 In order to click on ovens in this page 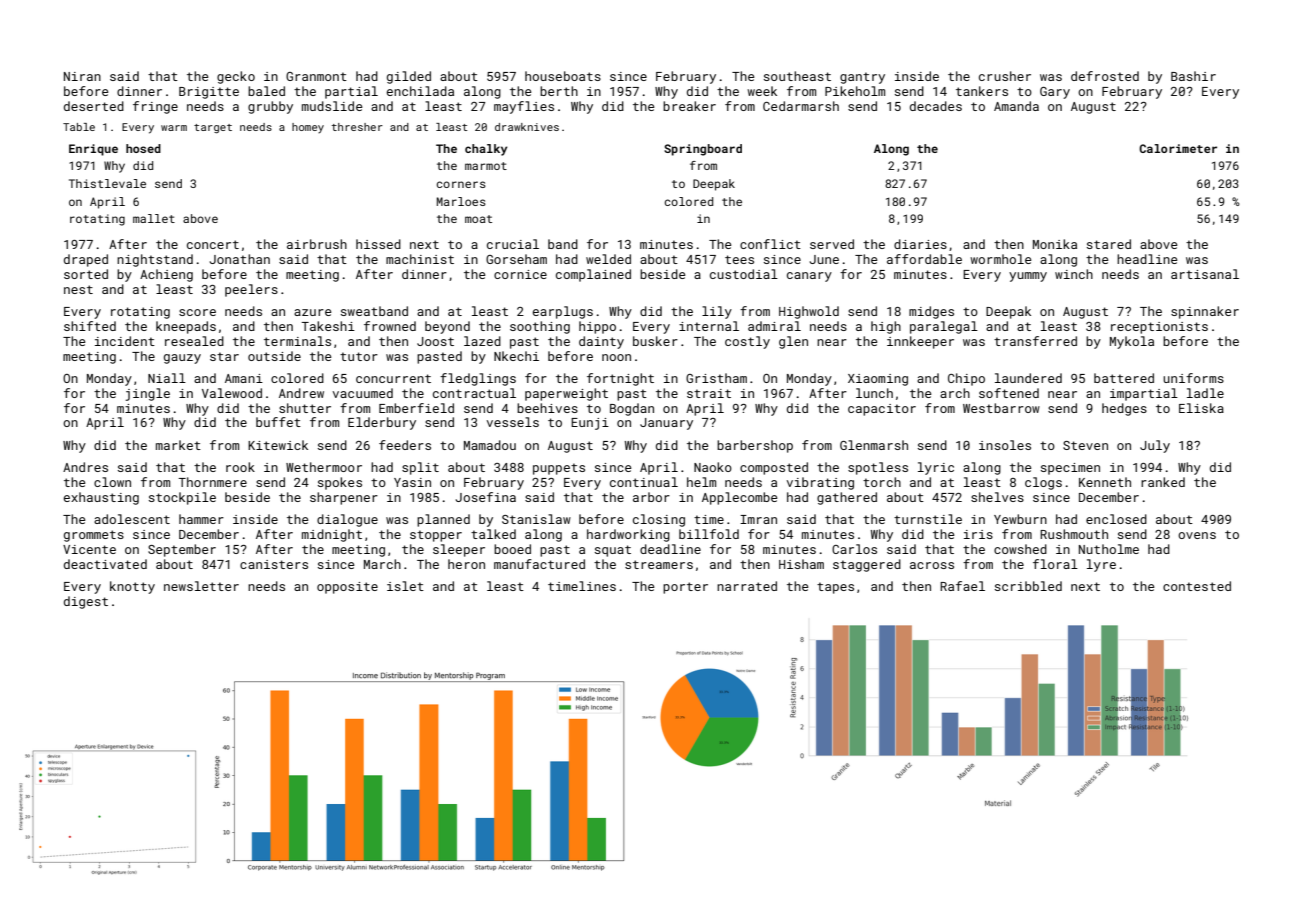, I will do `click(1197, 535)`.
